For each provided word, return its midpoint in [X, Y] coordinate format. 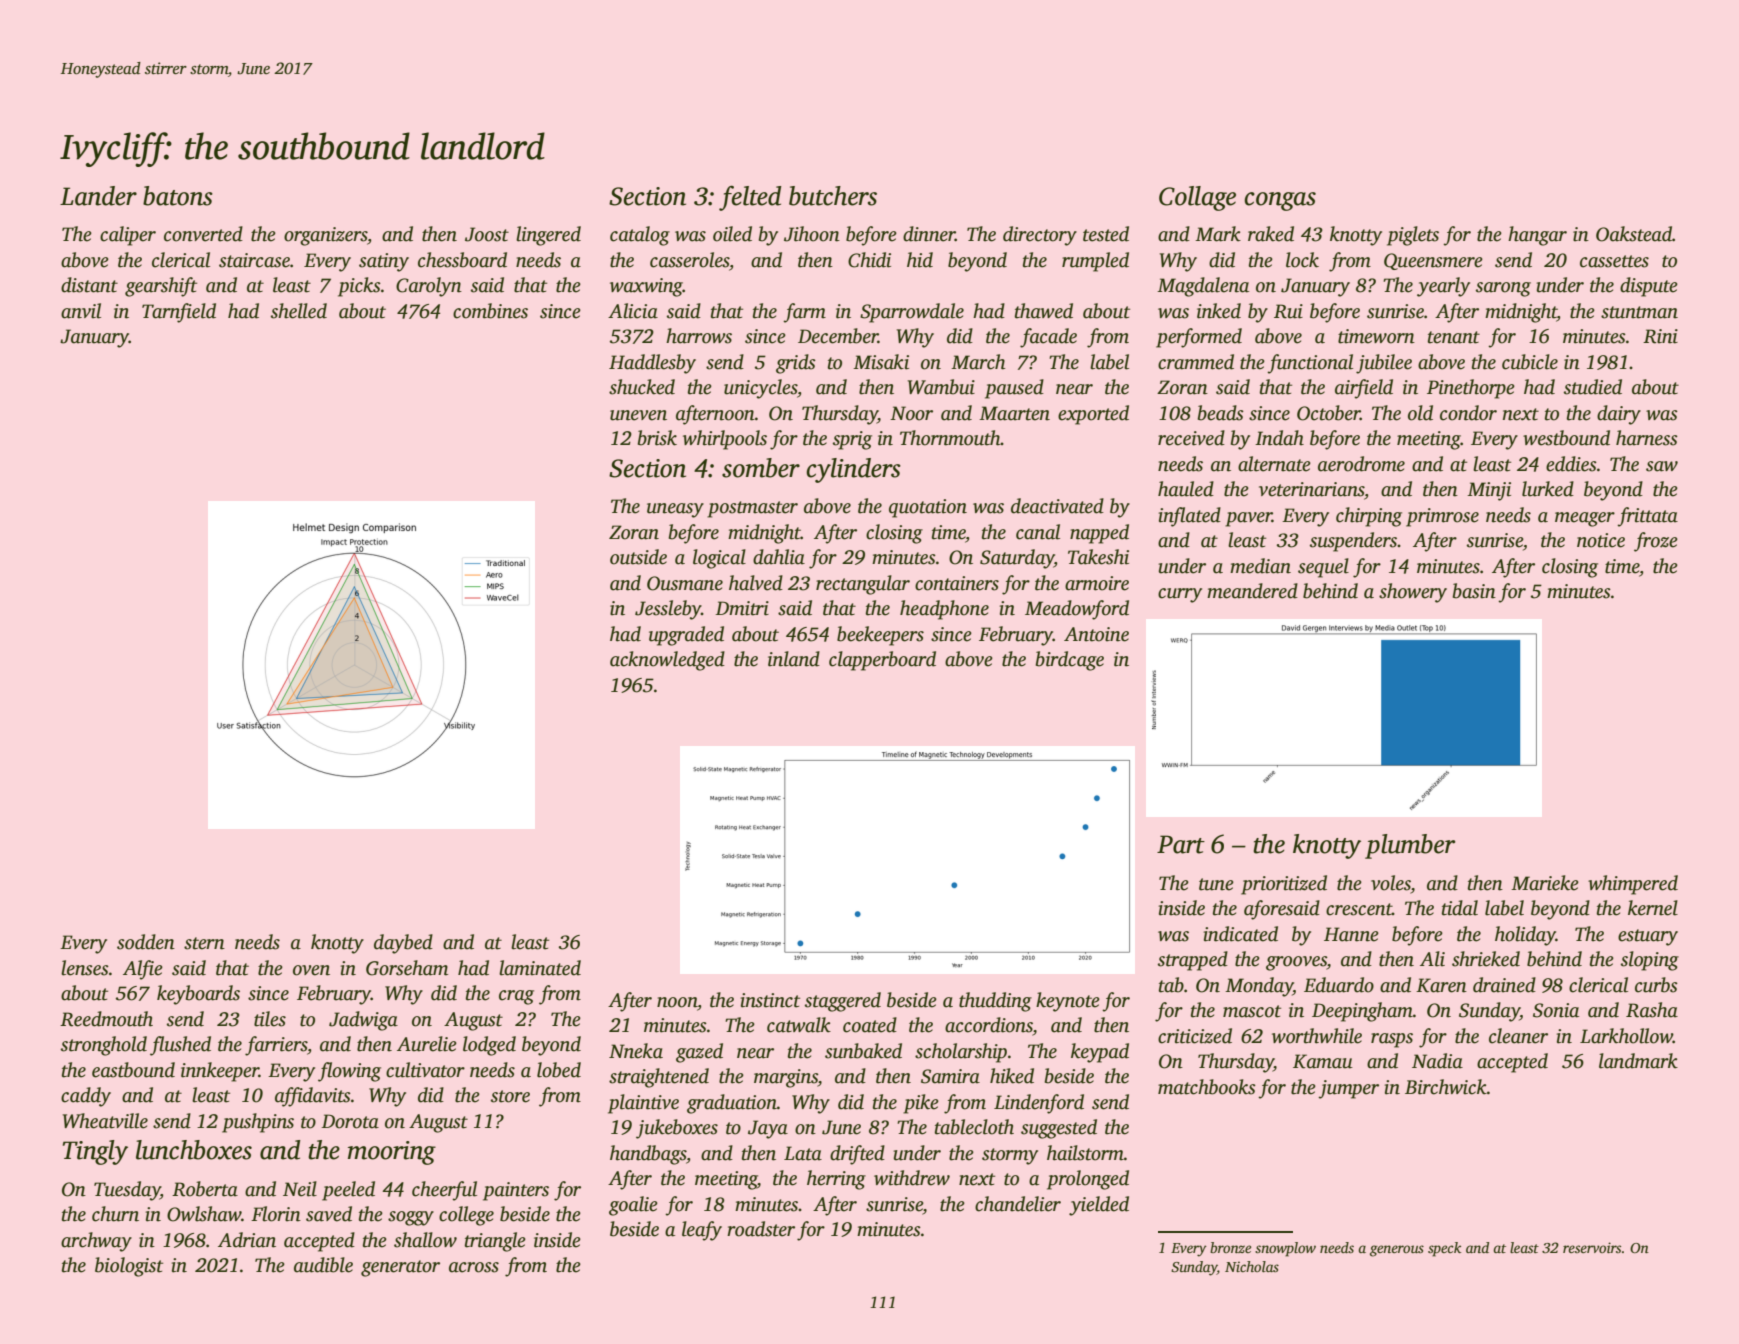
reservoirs [1592, 1247]
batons [178, 196]
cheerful [444, 1191]
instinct [770, 1000]
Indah [1279, 438]
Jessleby [668, 610]
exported [1093, 415]
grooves [1296, 963]
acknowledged [667, 661]
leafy [702, 1231]
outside [638, 557]
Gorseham [407, 968]
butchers [833, 196]
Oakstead [1634, 234]
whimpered [1633, 885]
